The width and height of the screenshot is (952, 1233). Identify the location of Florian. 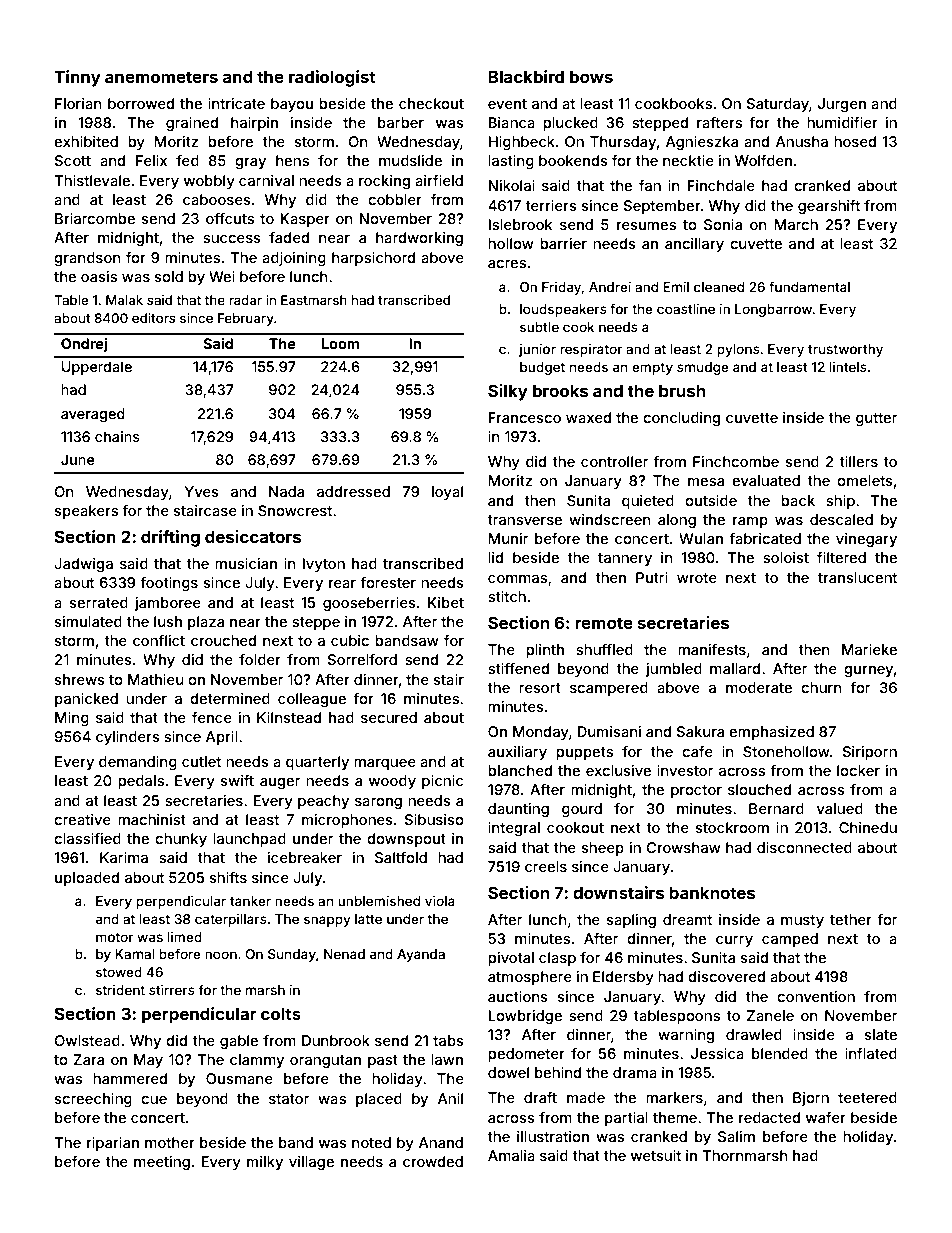
(78, 103).
